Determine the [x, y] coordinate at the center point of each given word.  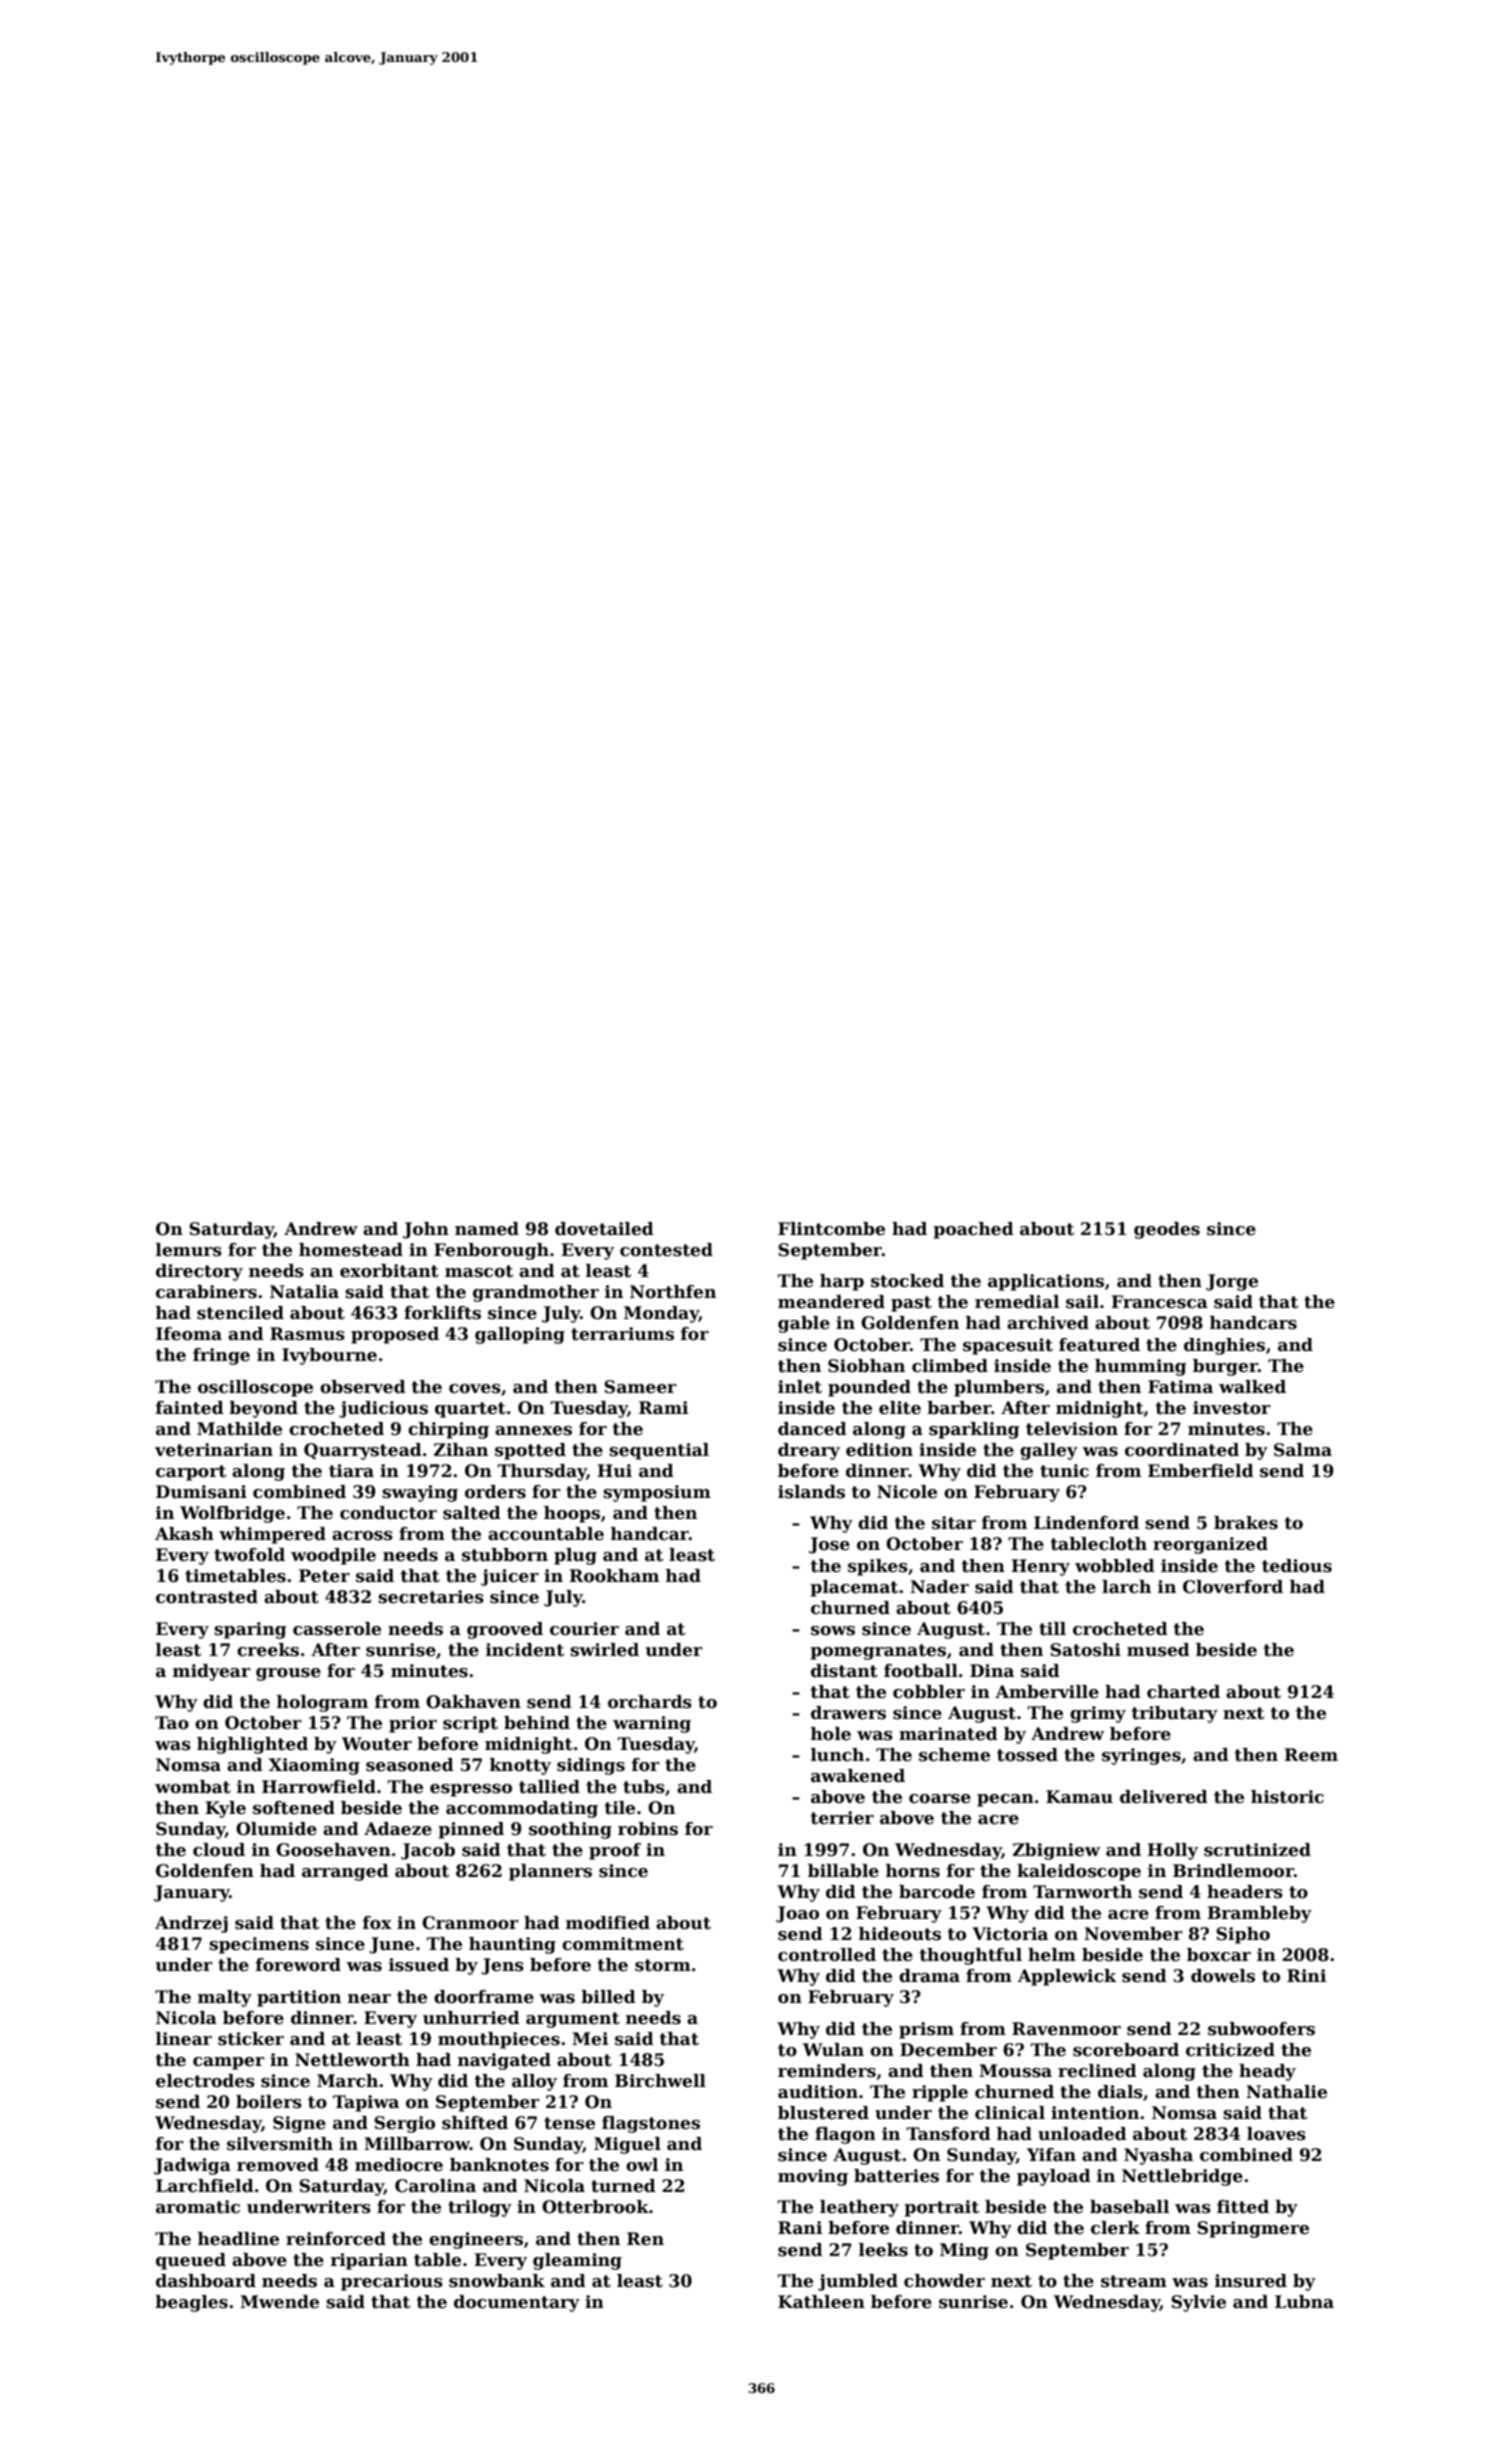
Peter [324, 1576]
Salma [1303, 1450]
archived [1048, 1323]
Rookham [614, 1576]
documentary [517, 2303]
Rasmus [307, 1334]
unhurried [471, 2018]
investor [1232, 1408]
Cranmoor [470, 1923]
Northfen [673, 1292]
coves [475, 1389]
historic [1287, 1797]
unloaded [1082, 2134]
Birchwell [660, 2081]
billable [843, 1871]
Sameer [640, 1387]
